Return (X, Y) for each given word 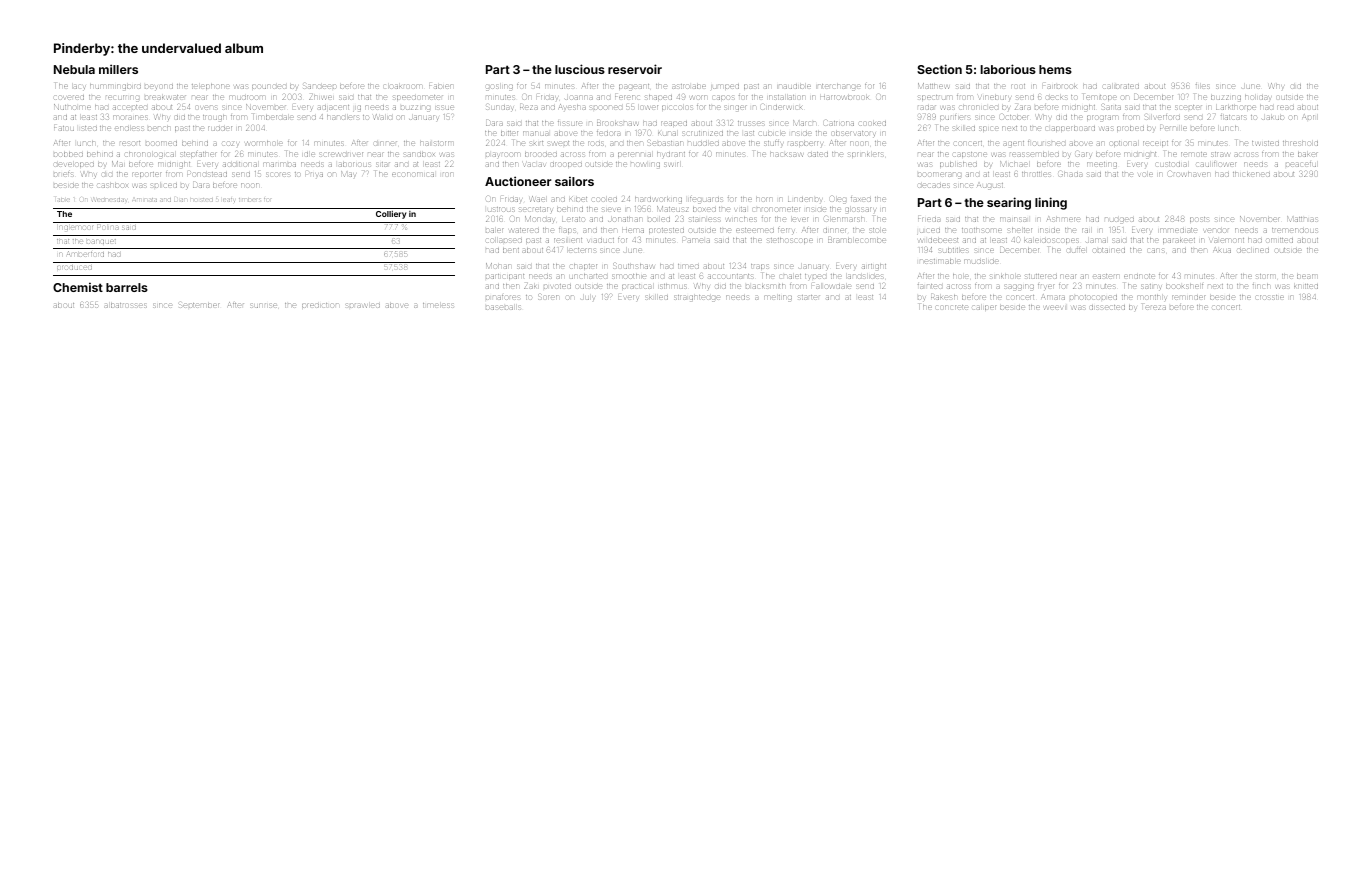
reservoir (635, 69)
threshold (1300, 143)
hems (1055, 69)
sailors (574, 181)
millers (118, 69)
